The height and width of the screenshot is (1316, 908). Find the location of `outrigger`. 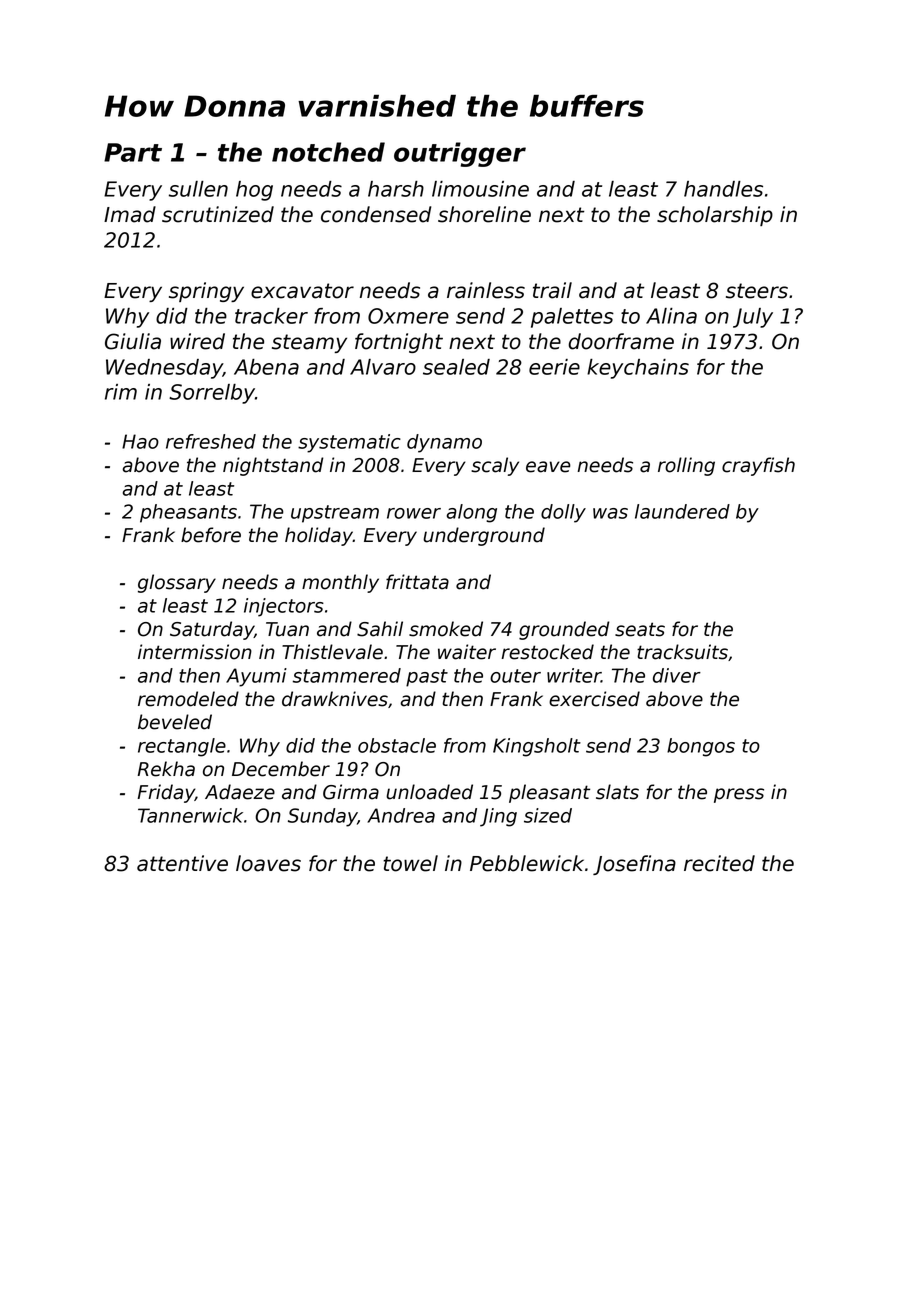

outrigger is located at coordinates (460, 154).
